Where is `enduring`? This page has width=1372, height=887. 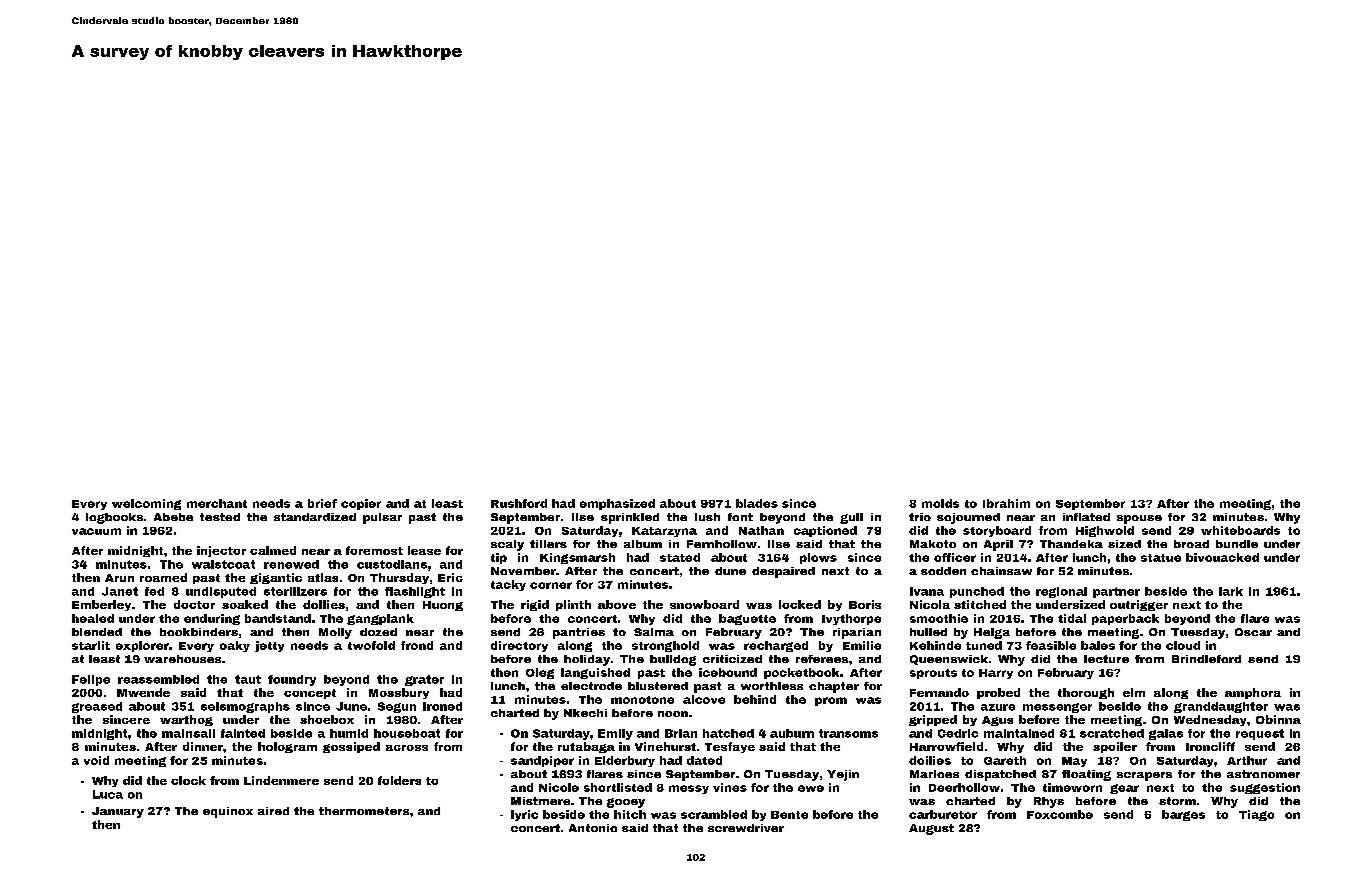 enduring is located at coordinates (212, 619).
